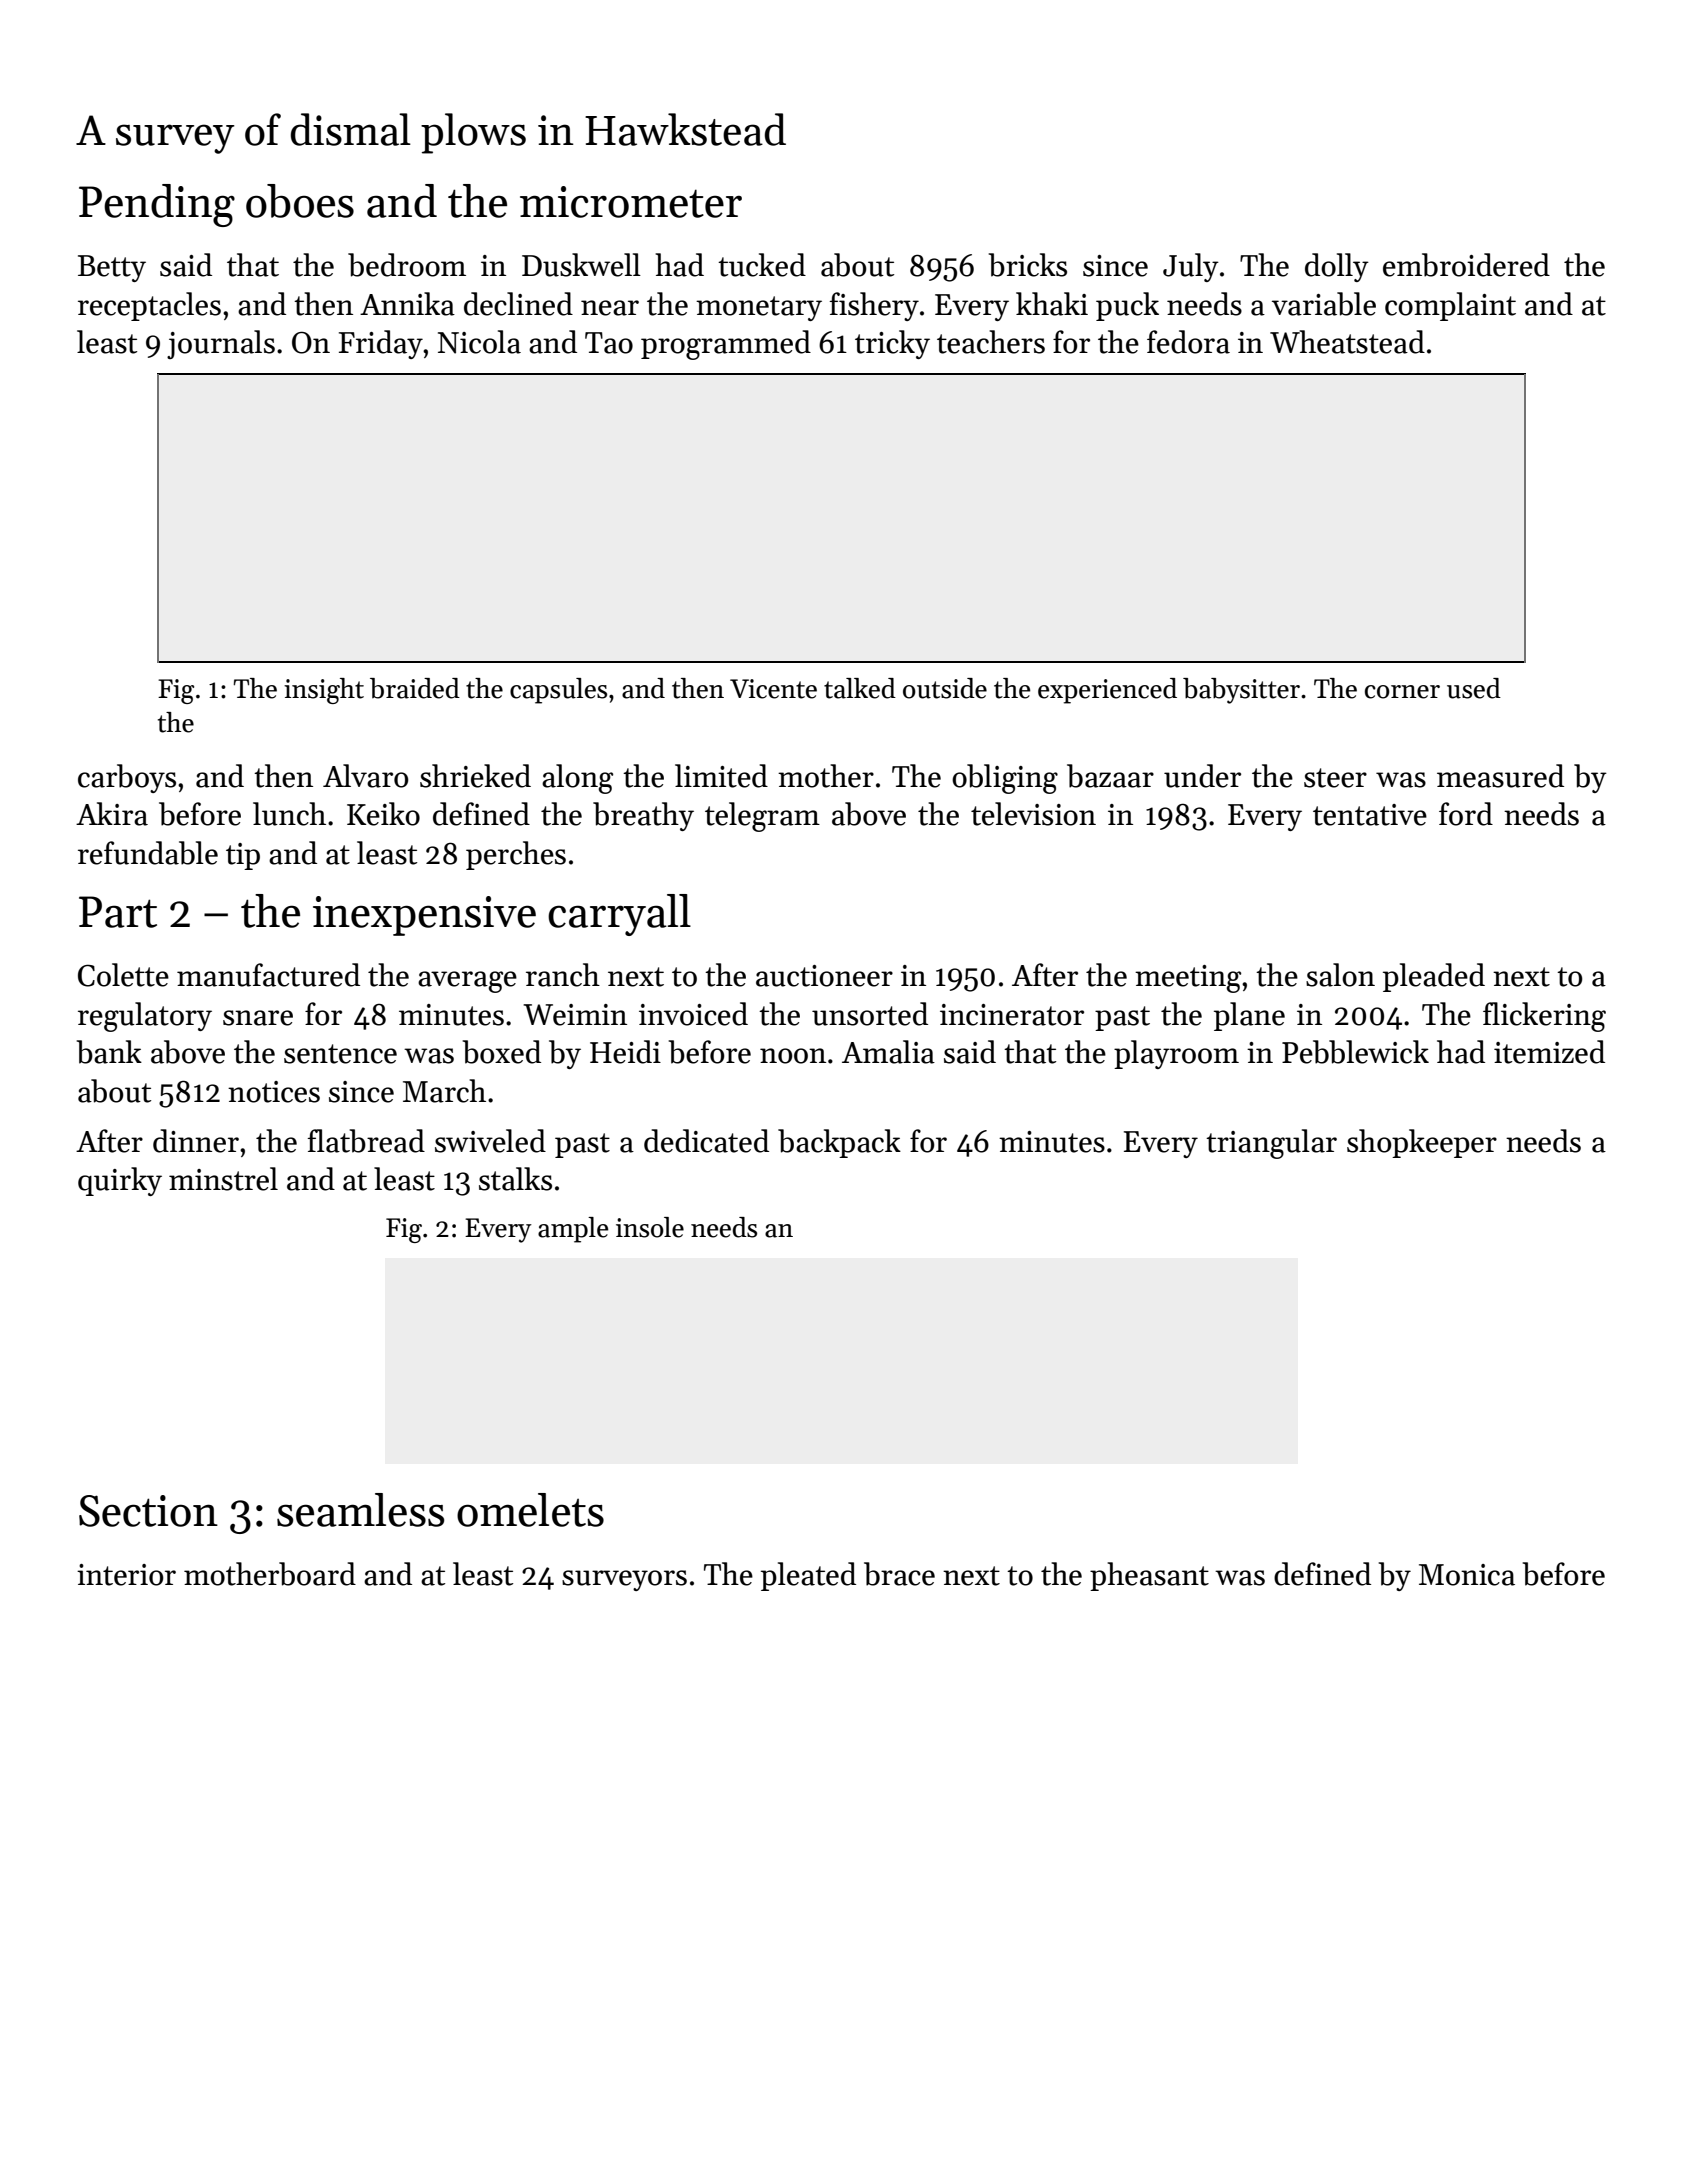  What do you see at coordinates (1544, 1017) in the screenshot?
I see `flickering` at bounding box center [1544, 1017].
